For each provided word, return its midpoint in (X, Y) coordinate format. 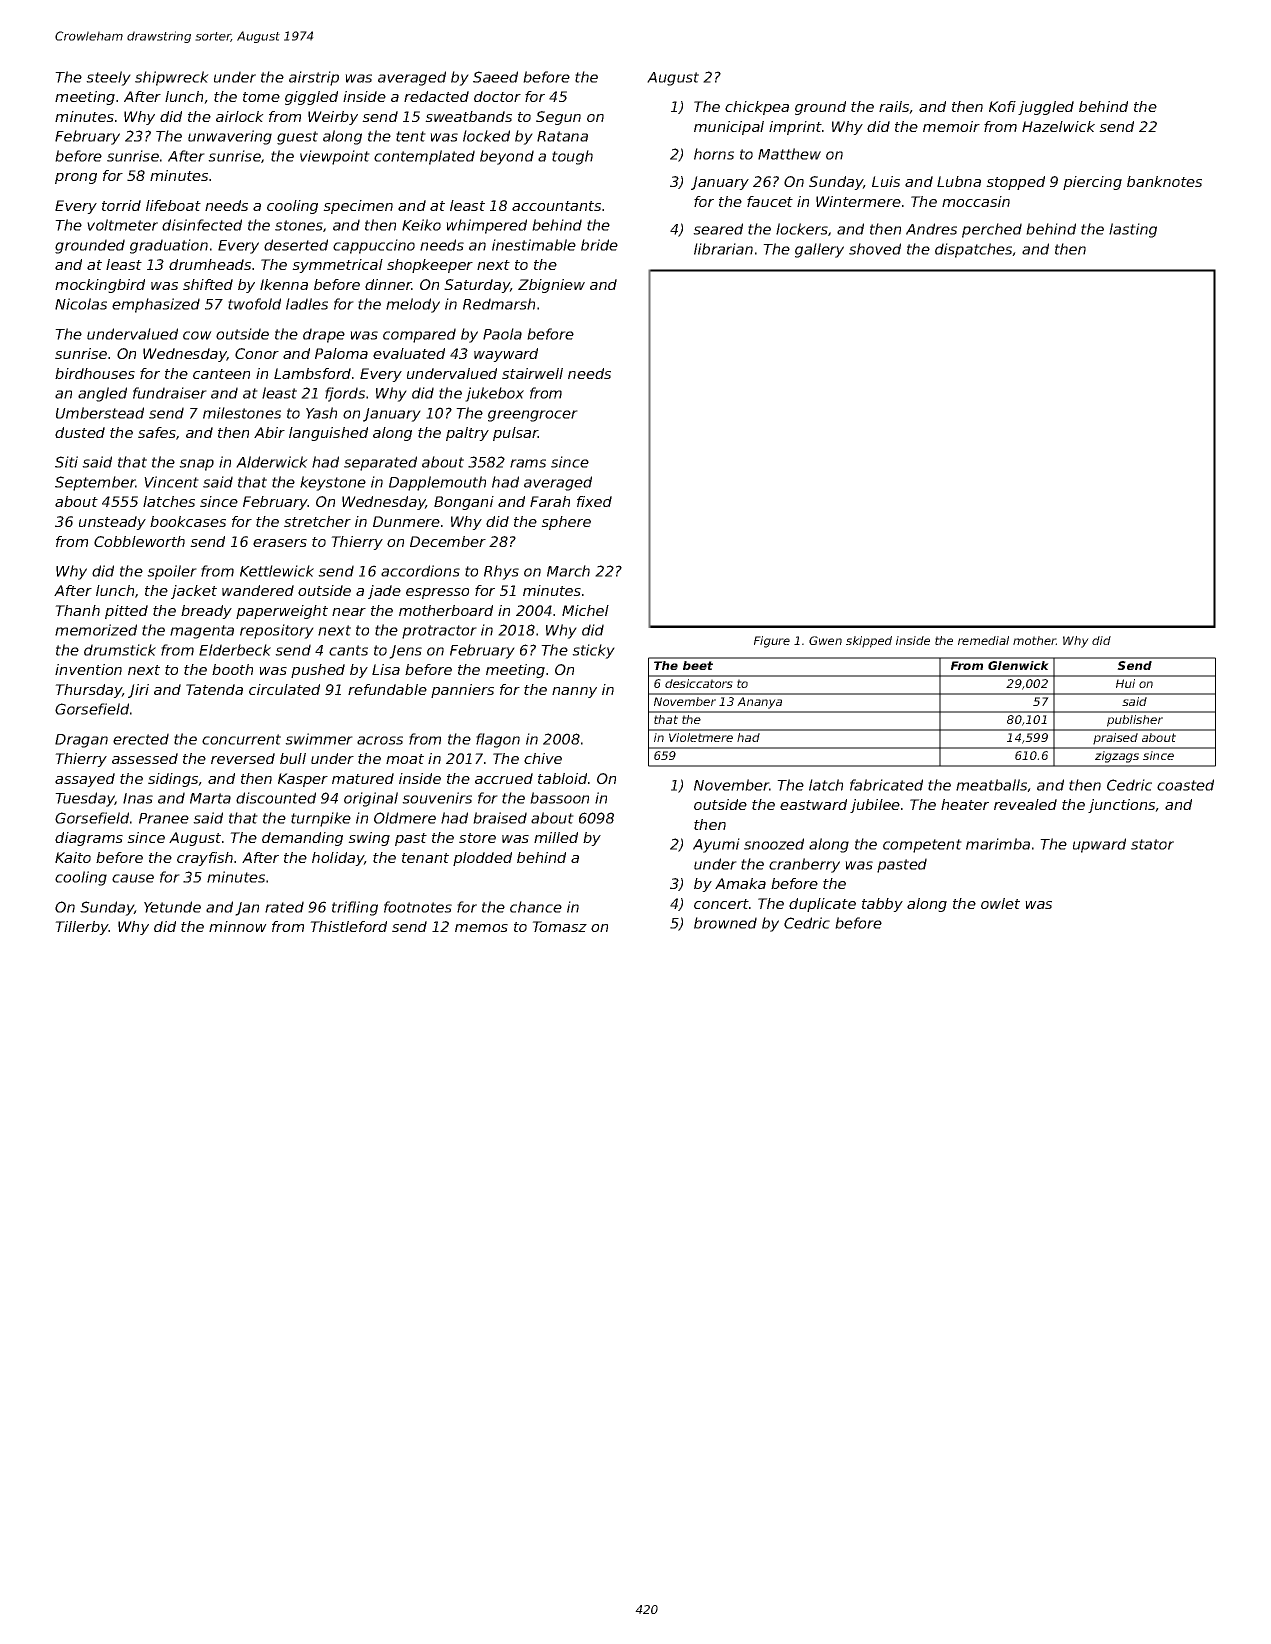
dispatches (974, 250)
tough (572, 157)
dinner (388, 284)
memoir (951, 126)
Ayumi (716, 845)
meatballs (992, 785)
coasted (1185, 785)
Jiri (138, 691)
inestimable (534, 245)
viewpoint (335, 157)
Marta (210, 798)
